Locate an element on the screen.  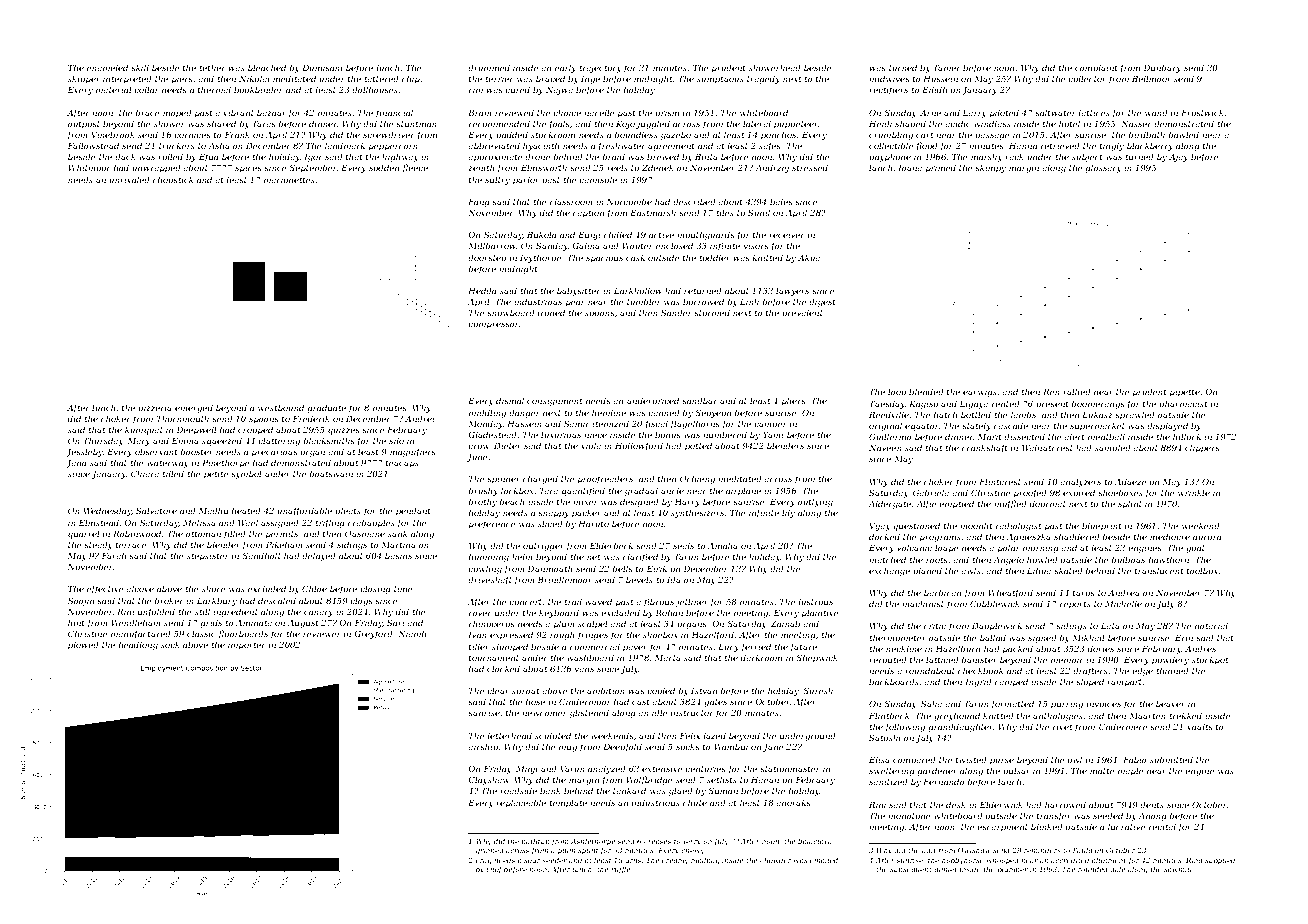
Salvatore is located at coordinates (156, 510).
